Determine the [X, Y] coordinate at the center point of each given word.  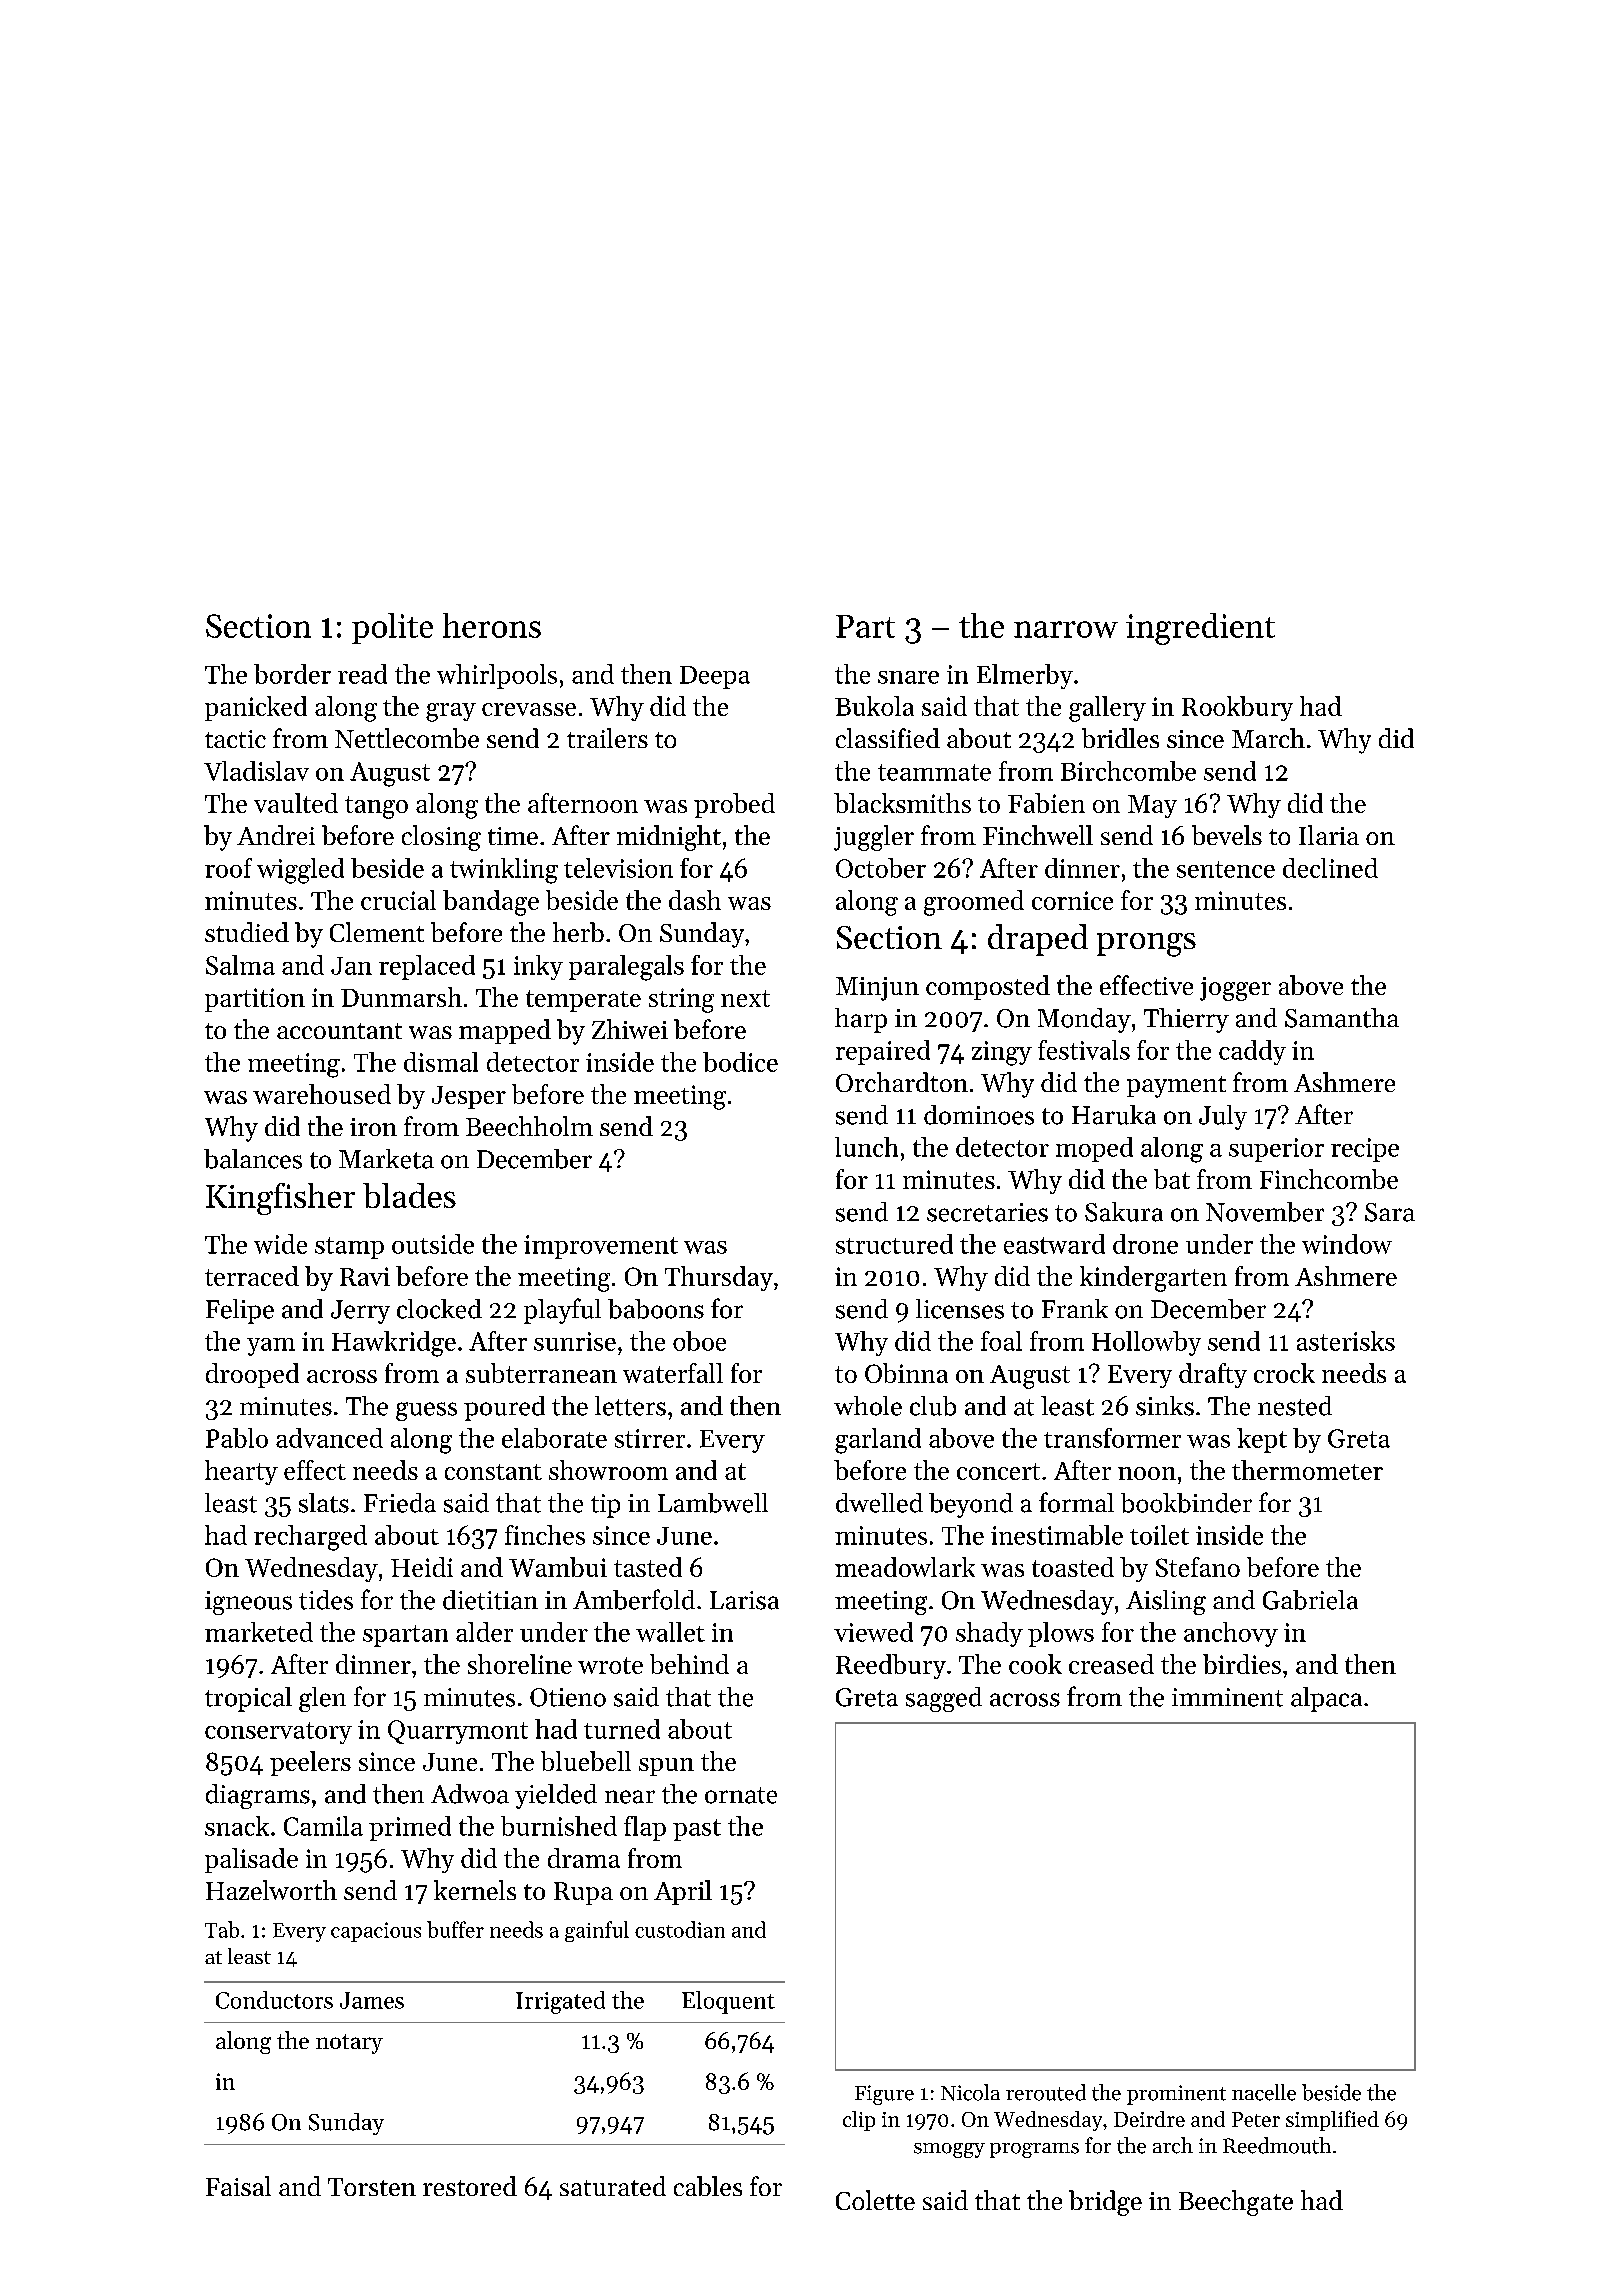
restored [470, 2186]
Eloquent [728, 2002]
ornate [741, 1795]
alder [484, 1632]
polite [392, 628]
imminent [1227, 1697]
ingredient [1200, 629]
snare [908, 677]
